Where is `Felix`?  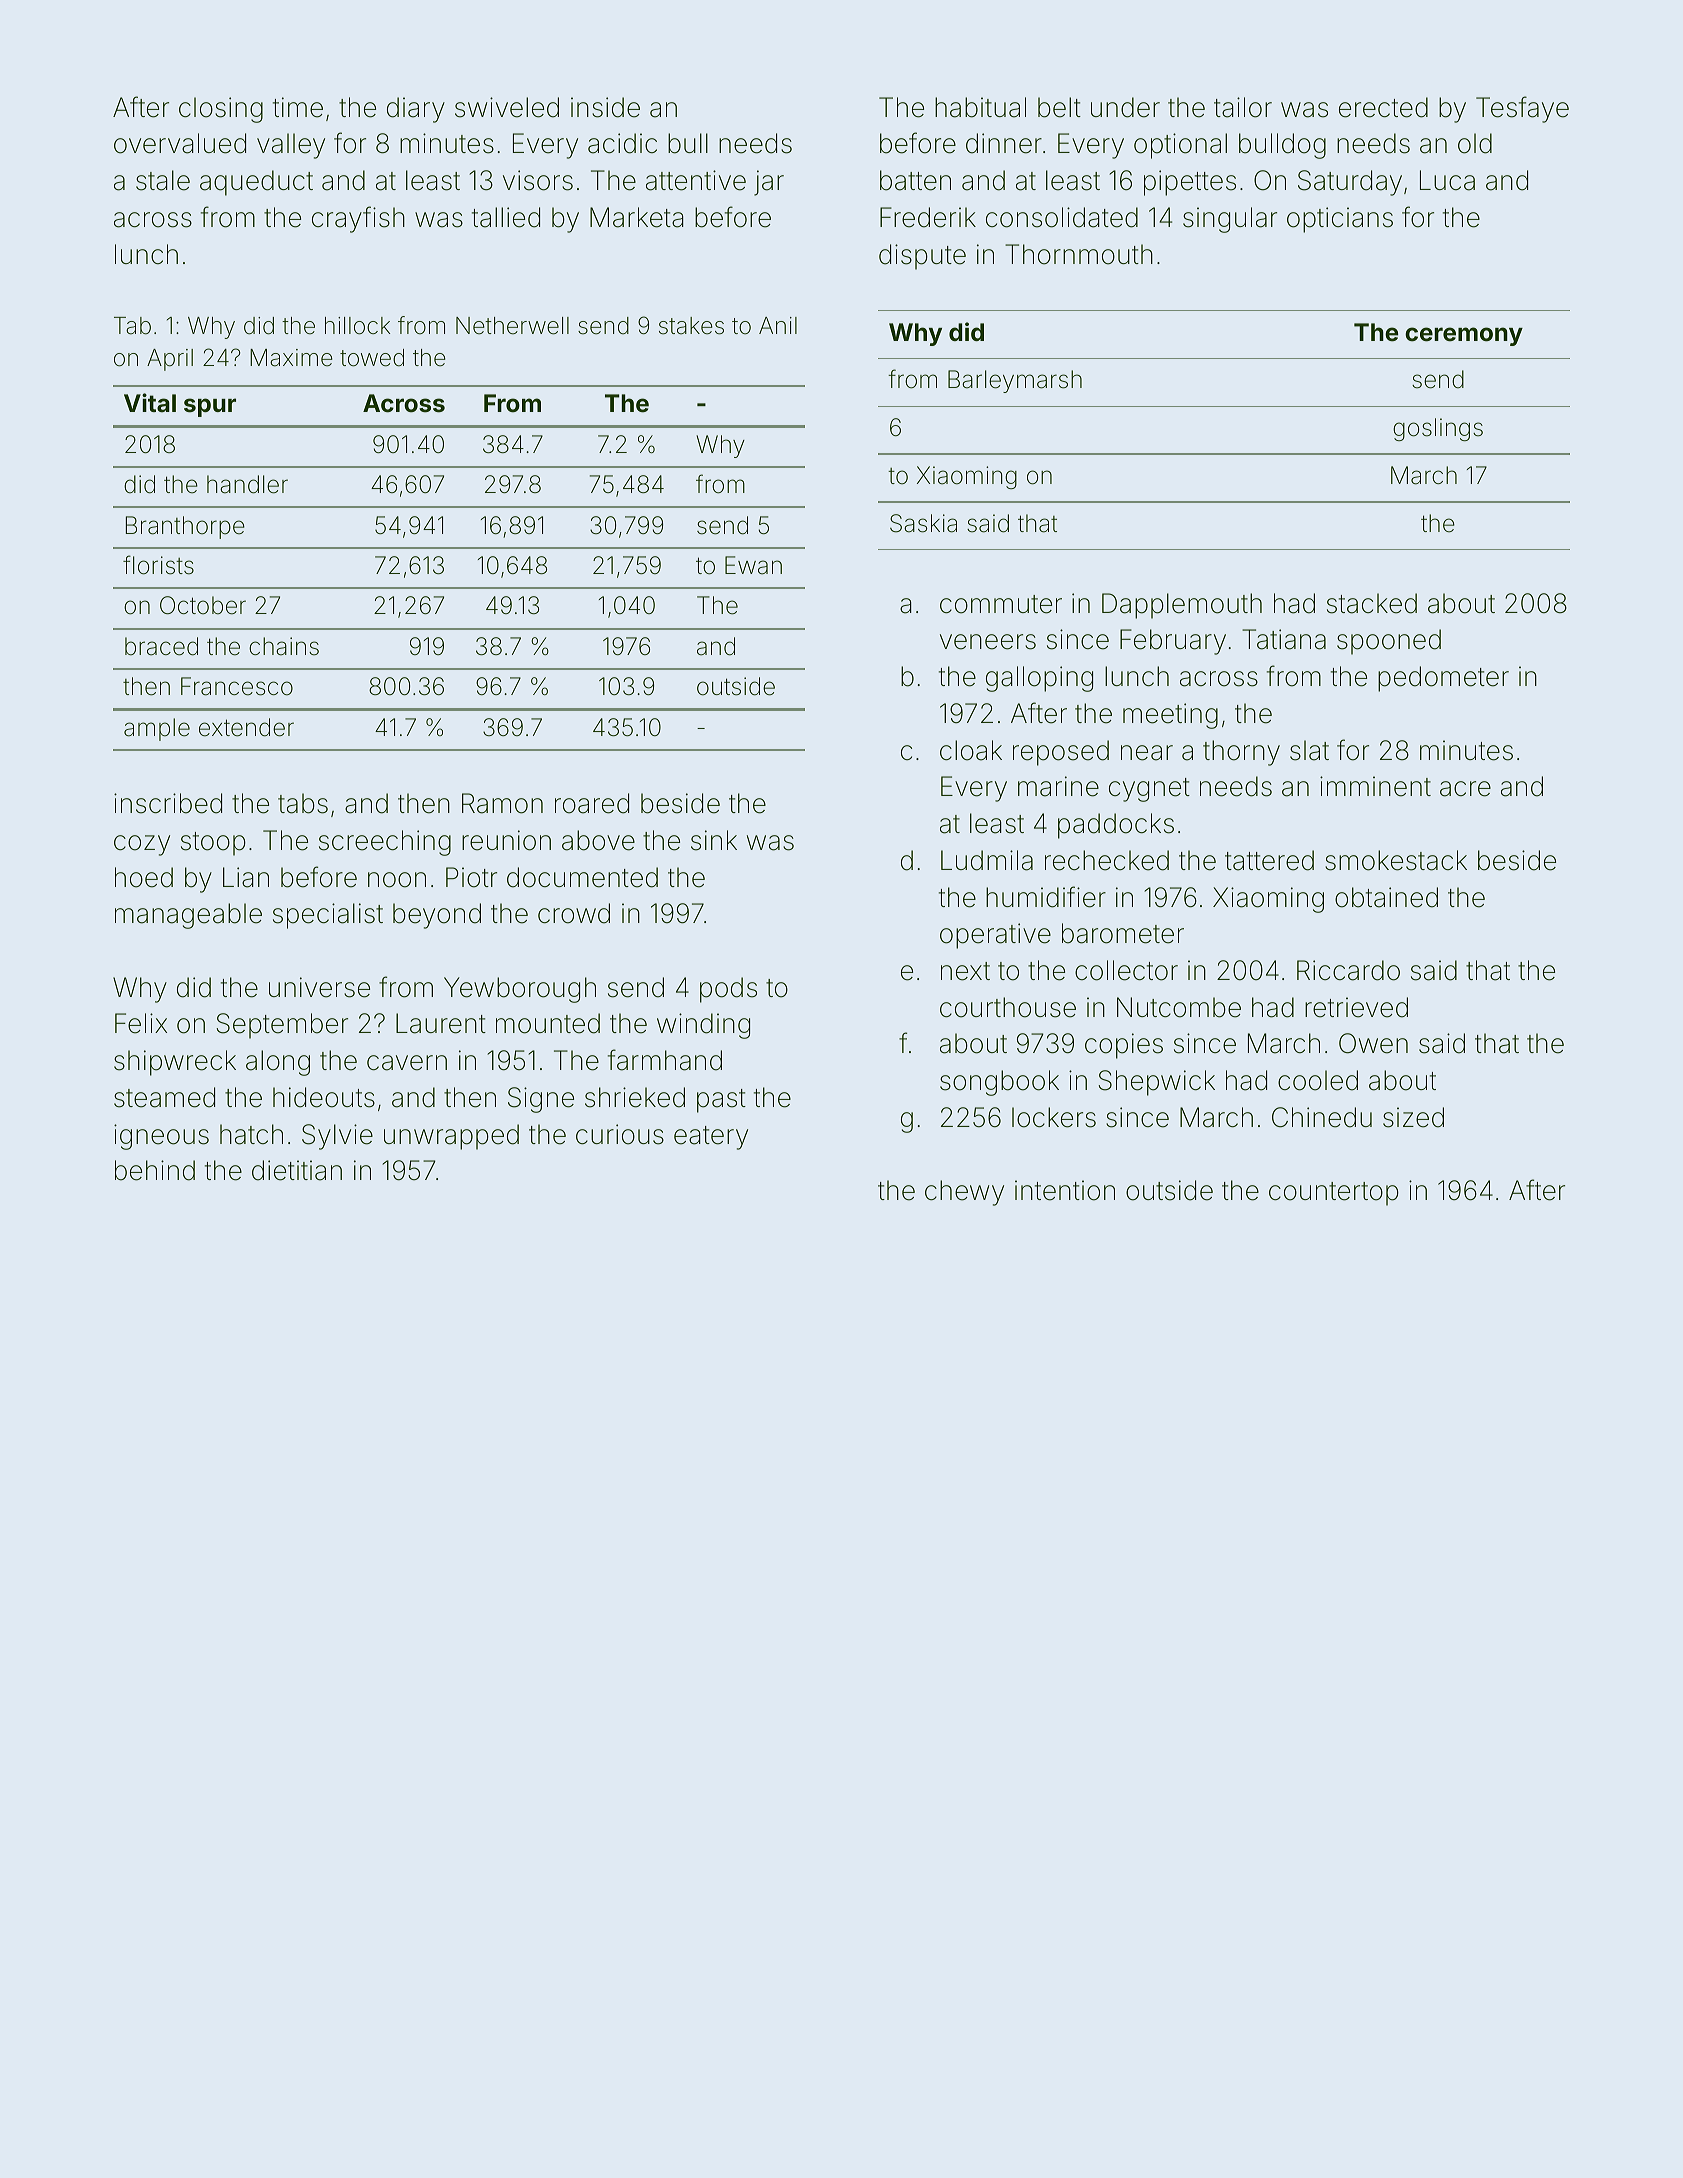
Felix is located at coordinates (141, 1023).
